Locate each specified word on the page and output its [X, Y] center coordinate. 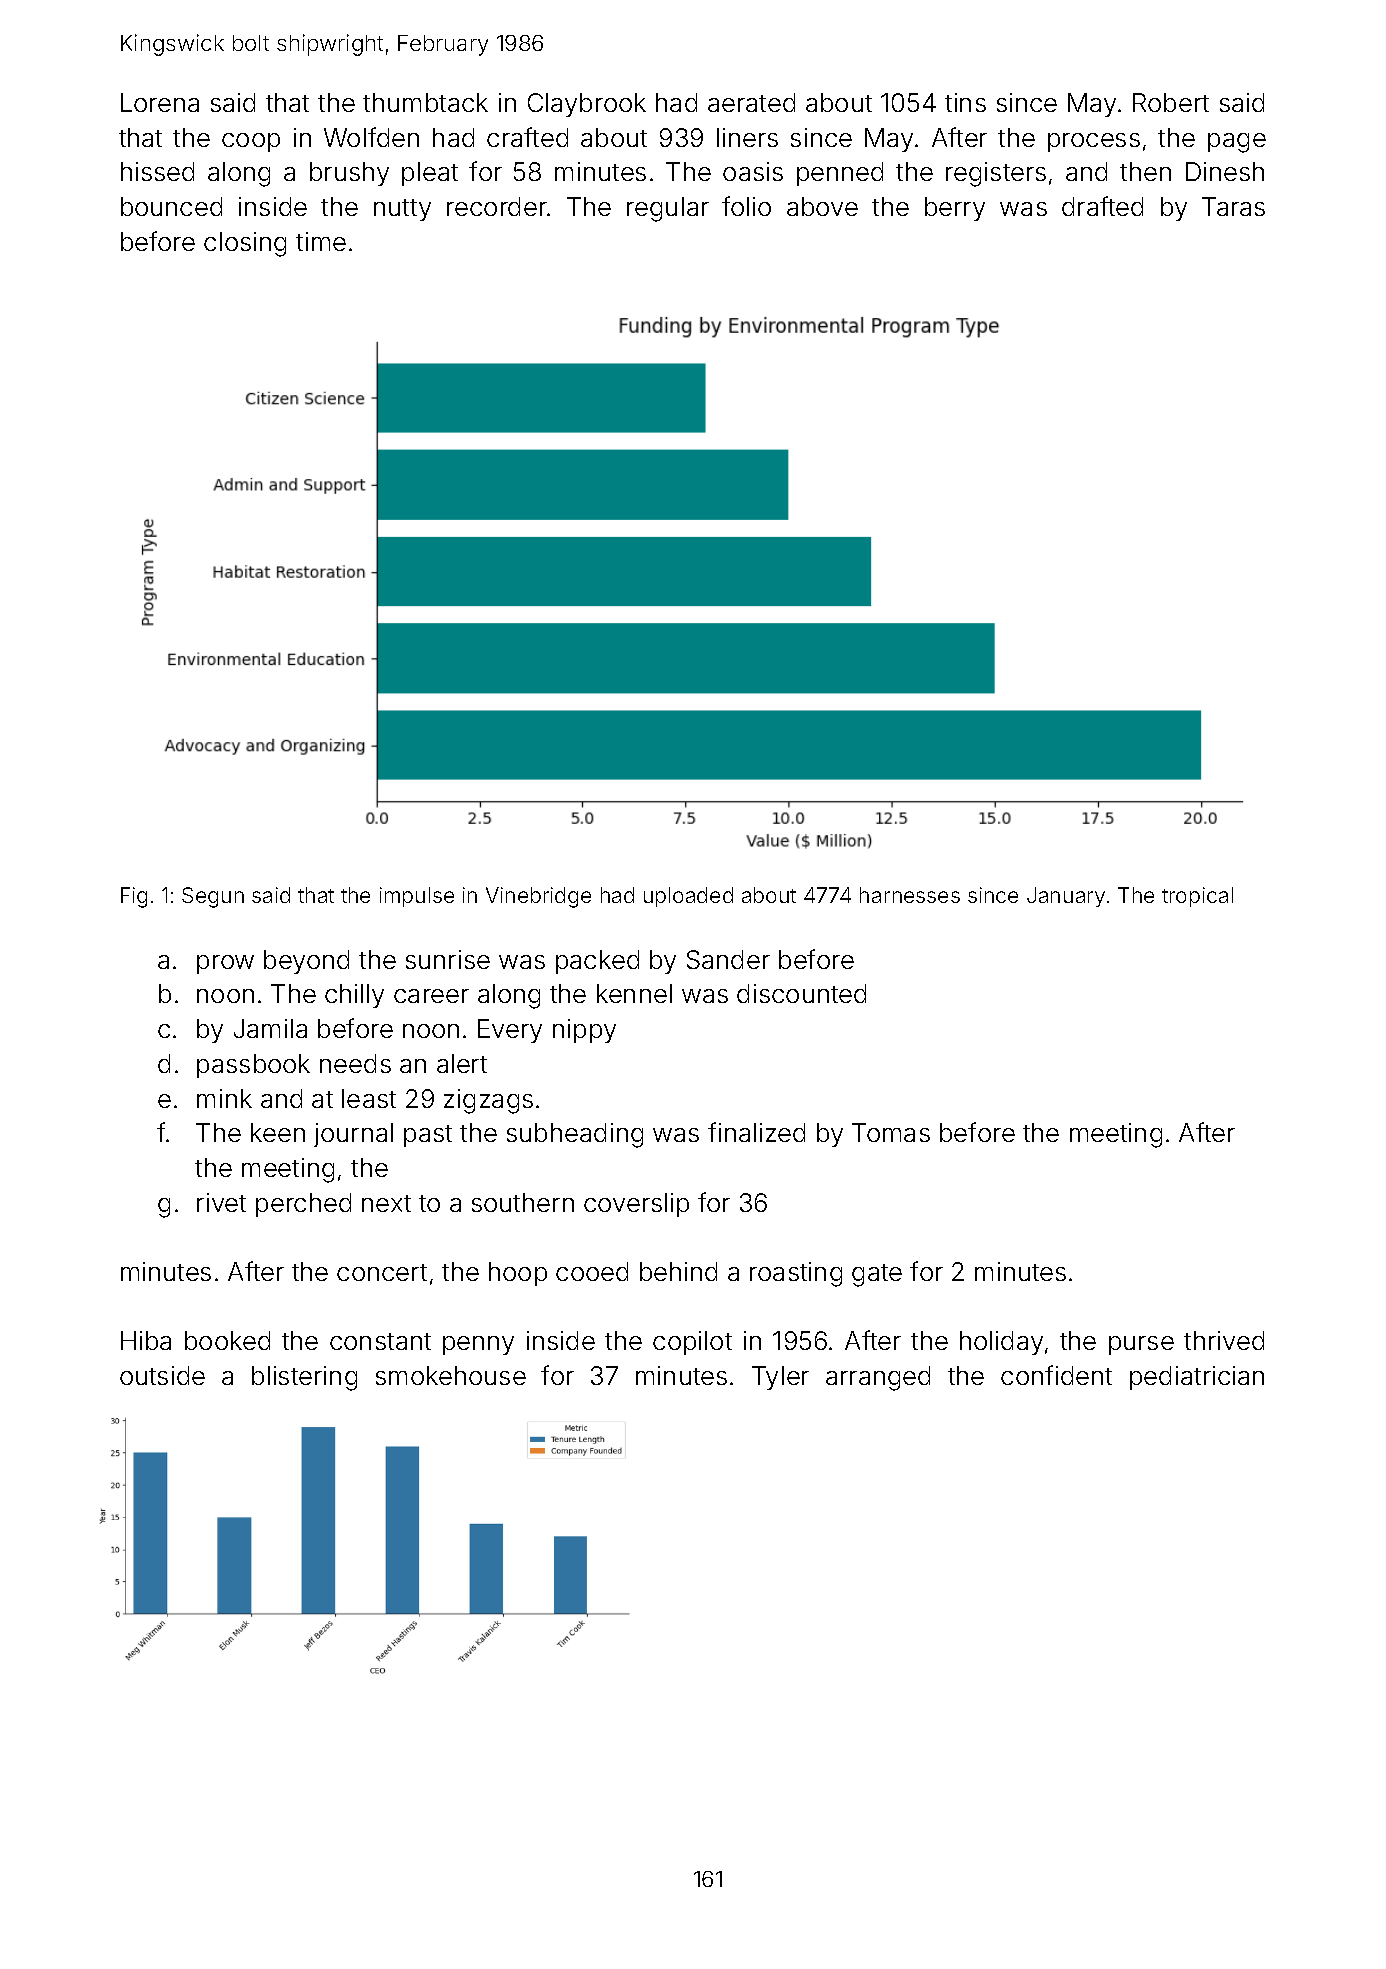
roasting [796, 1274]
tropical [1197, 897]
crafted [527, 137]
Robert [1171, 102]
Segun [213, 897]
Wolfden [371, 137]
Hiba [146, 1340]
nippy [584, 1031]
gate [877, 1275]
